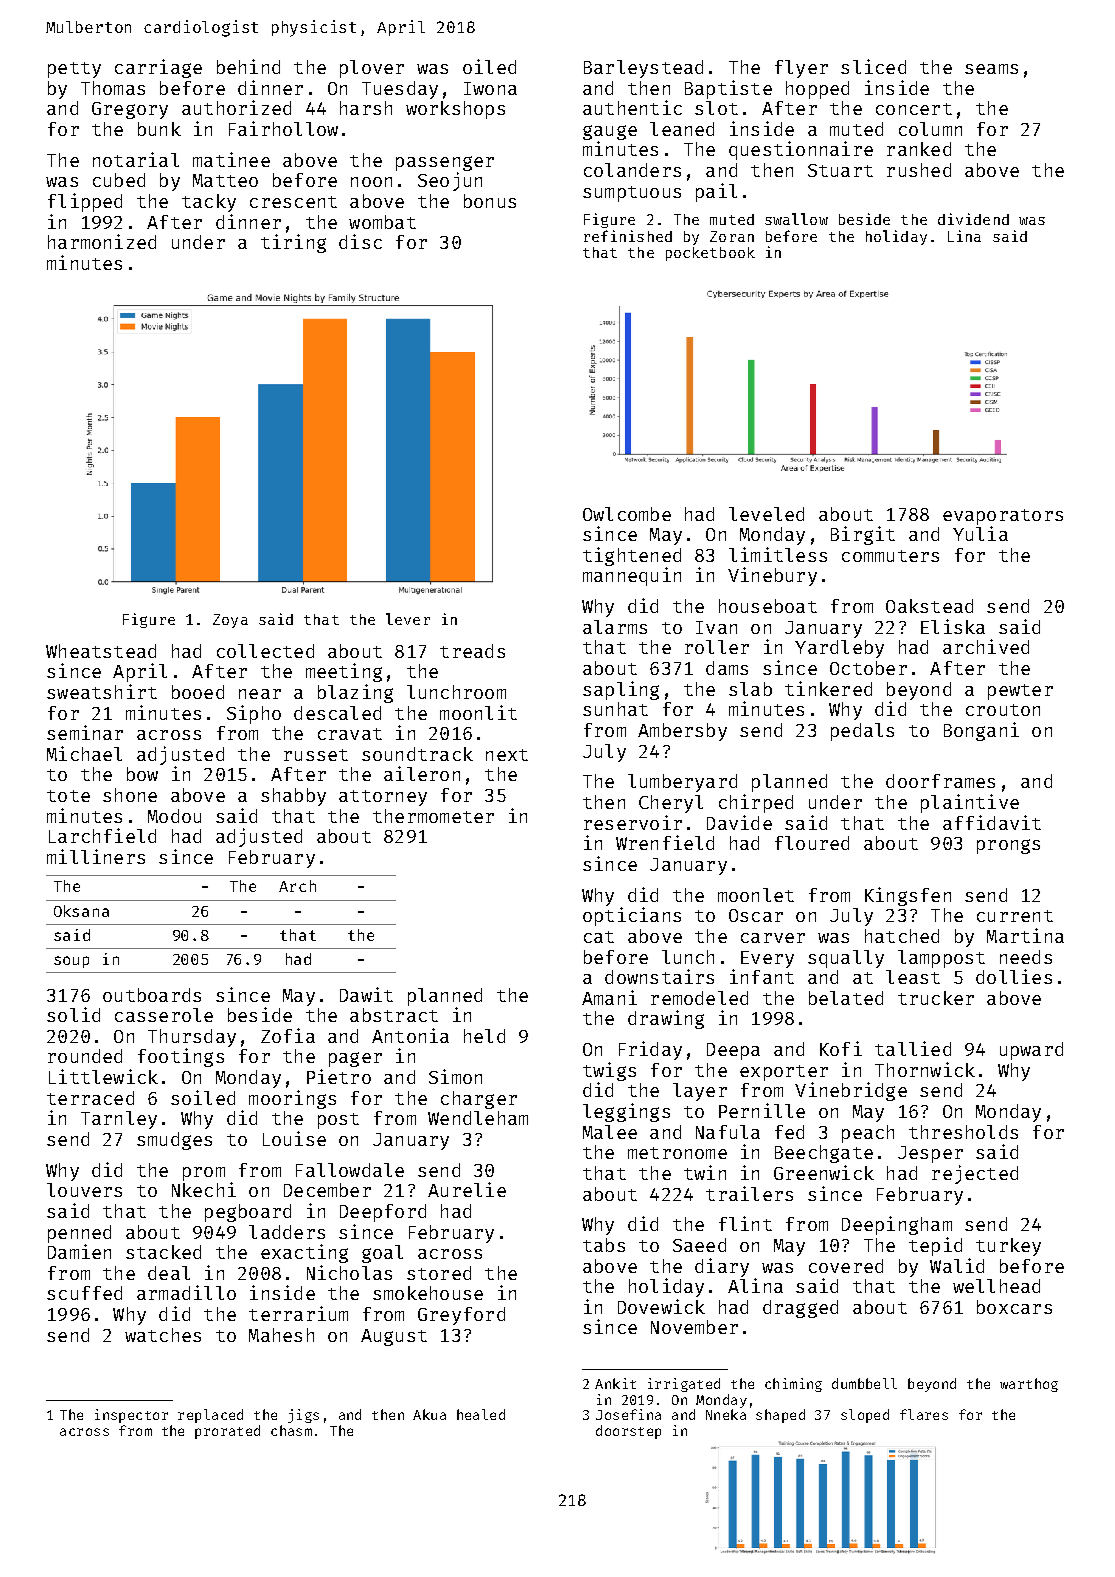  Describe the element at coordinates (79, 1234) in the screenshot. I see `penned` at that location.
